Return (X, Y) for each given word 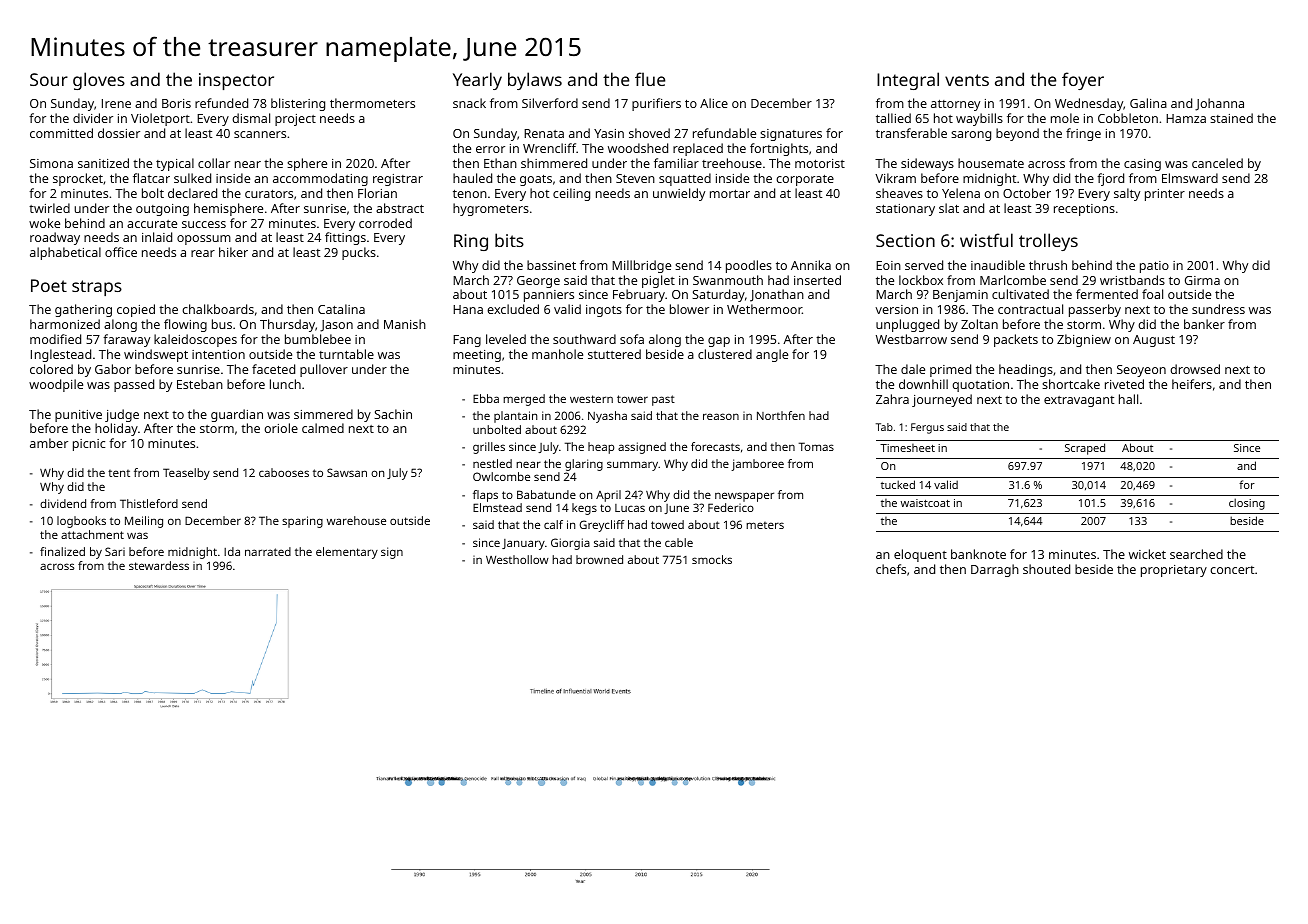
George (538, 282)
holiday (116, 429)
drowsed (1195, 369)
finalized (62, 551)
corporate (805, 180)
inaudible (998, 265)
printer (1165, 195)
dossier (119, 133)
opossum (204, 240)
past (663, 400)
